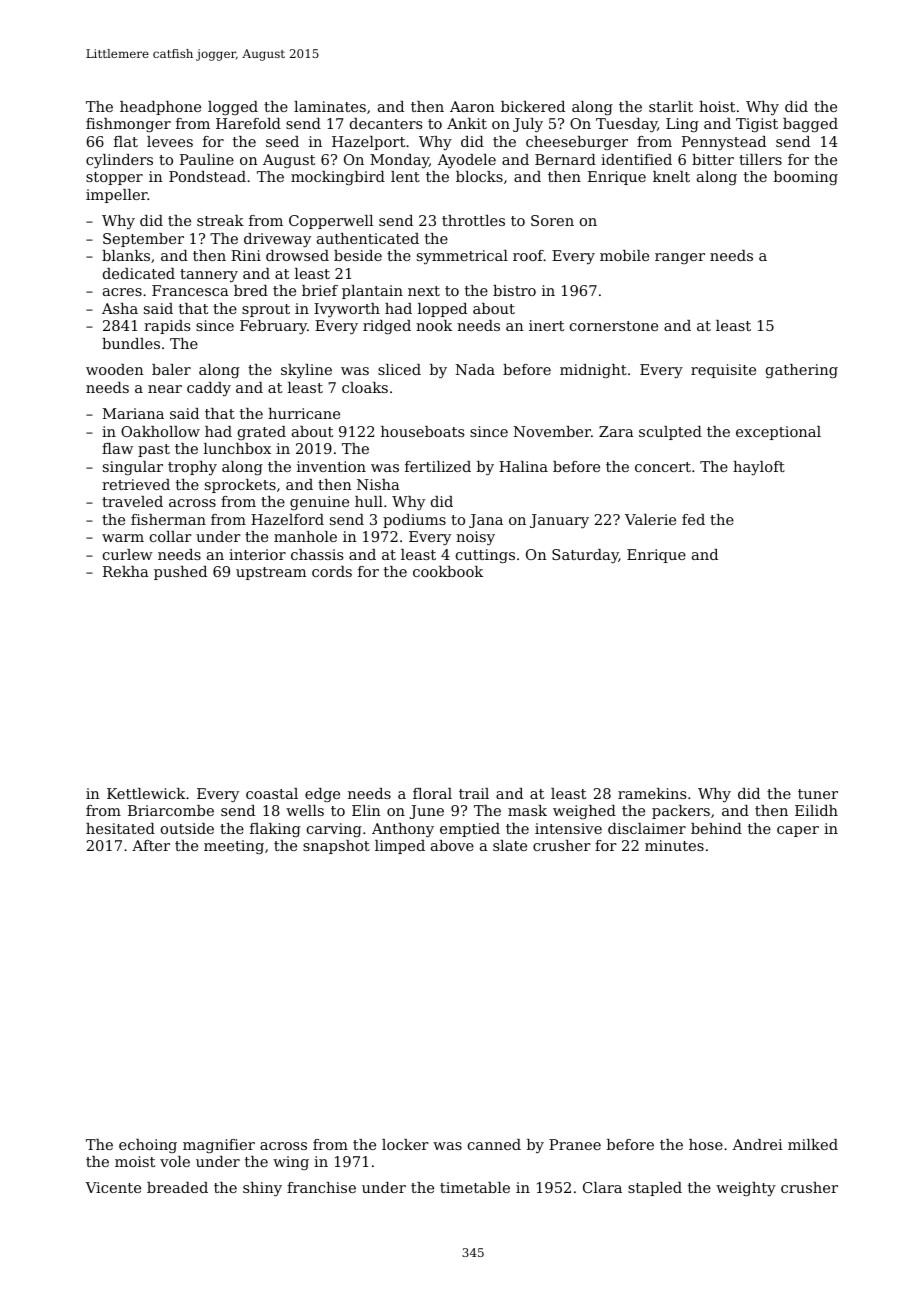 The width and height of the image is (924, 1308). What do you see at coordinates (148, 1146) in the image?
I see `echoing` at bounding box center [148, 1146].
